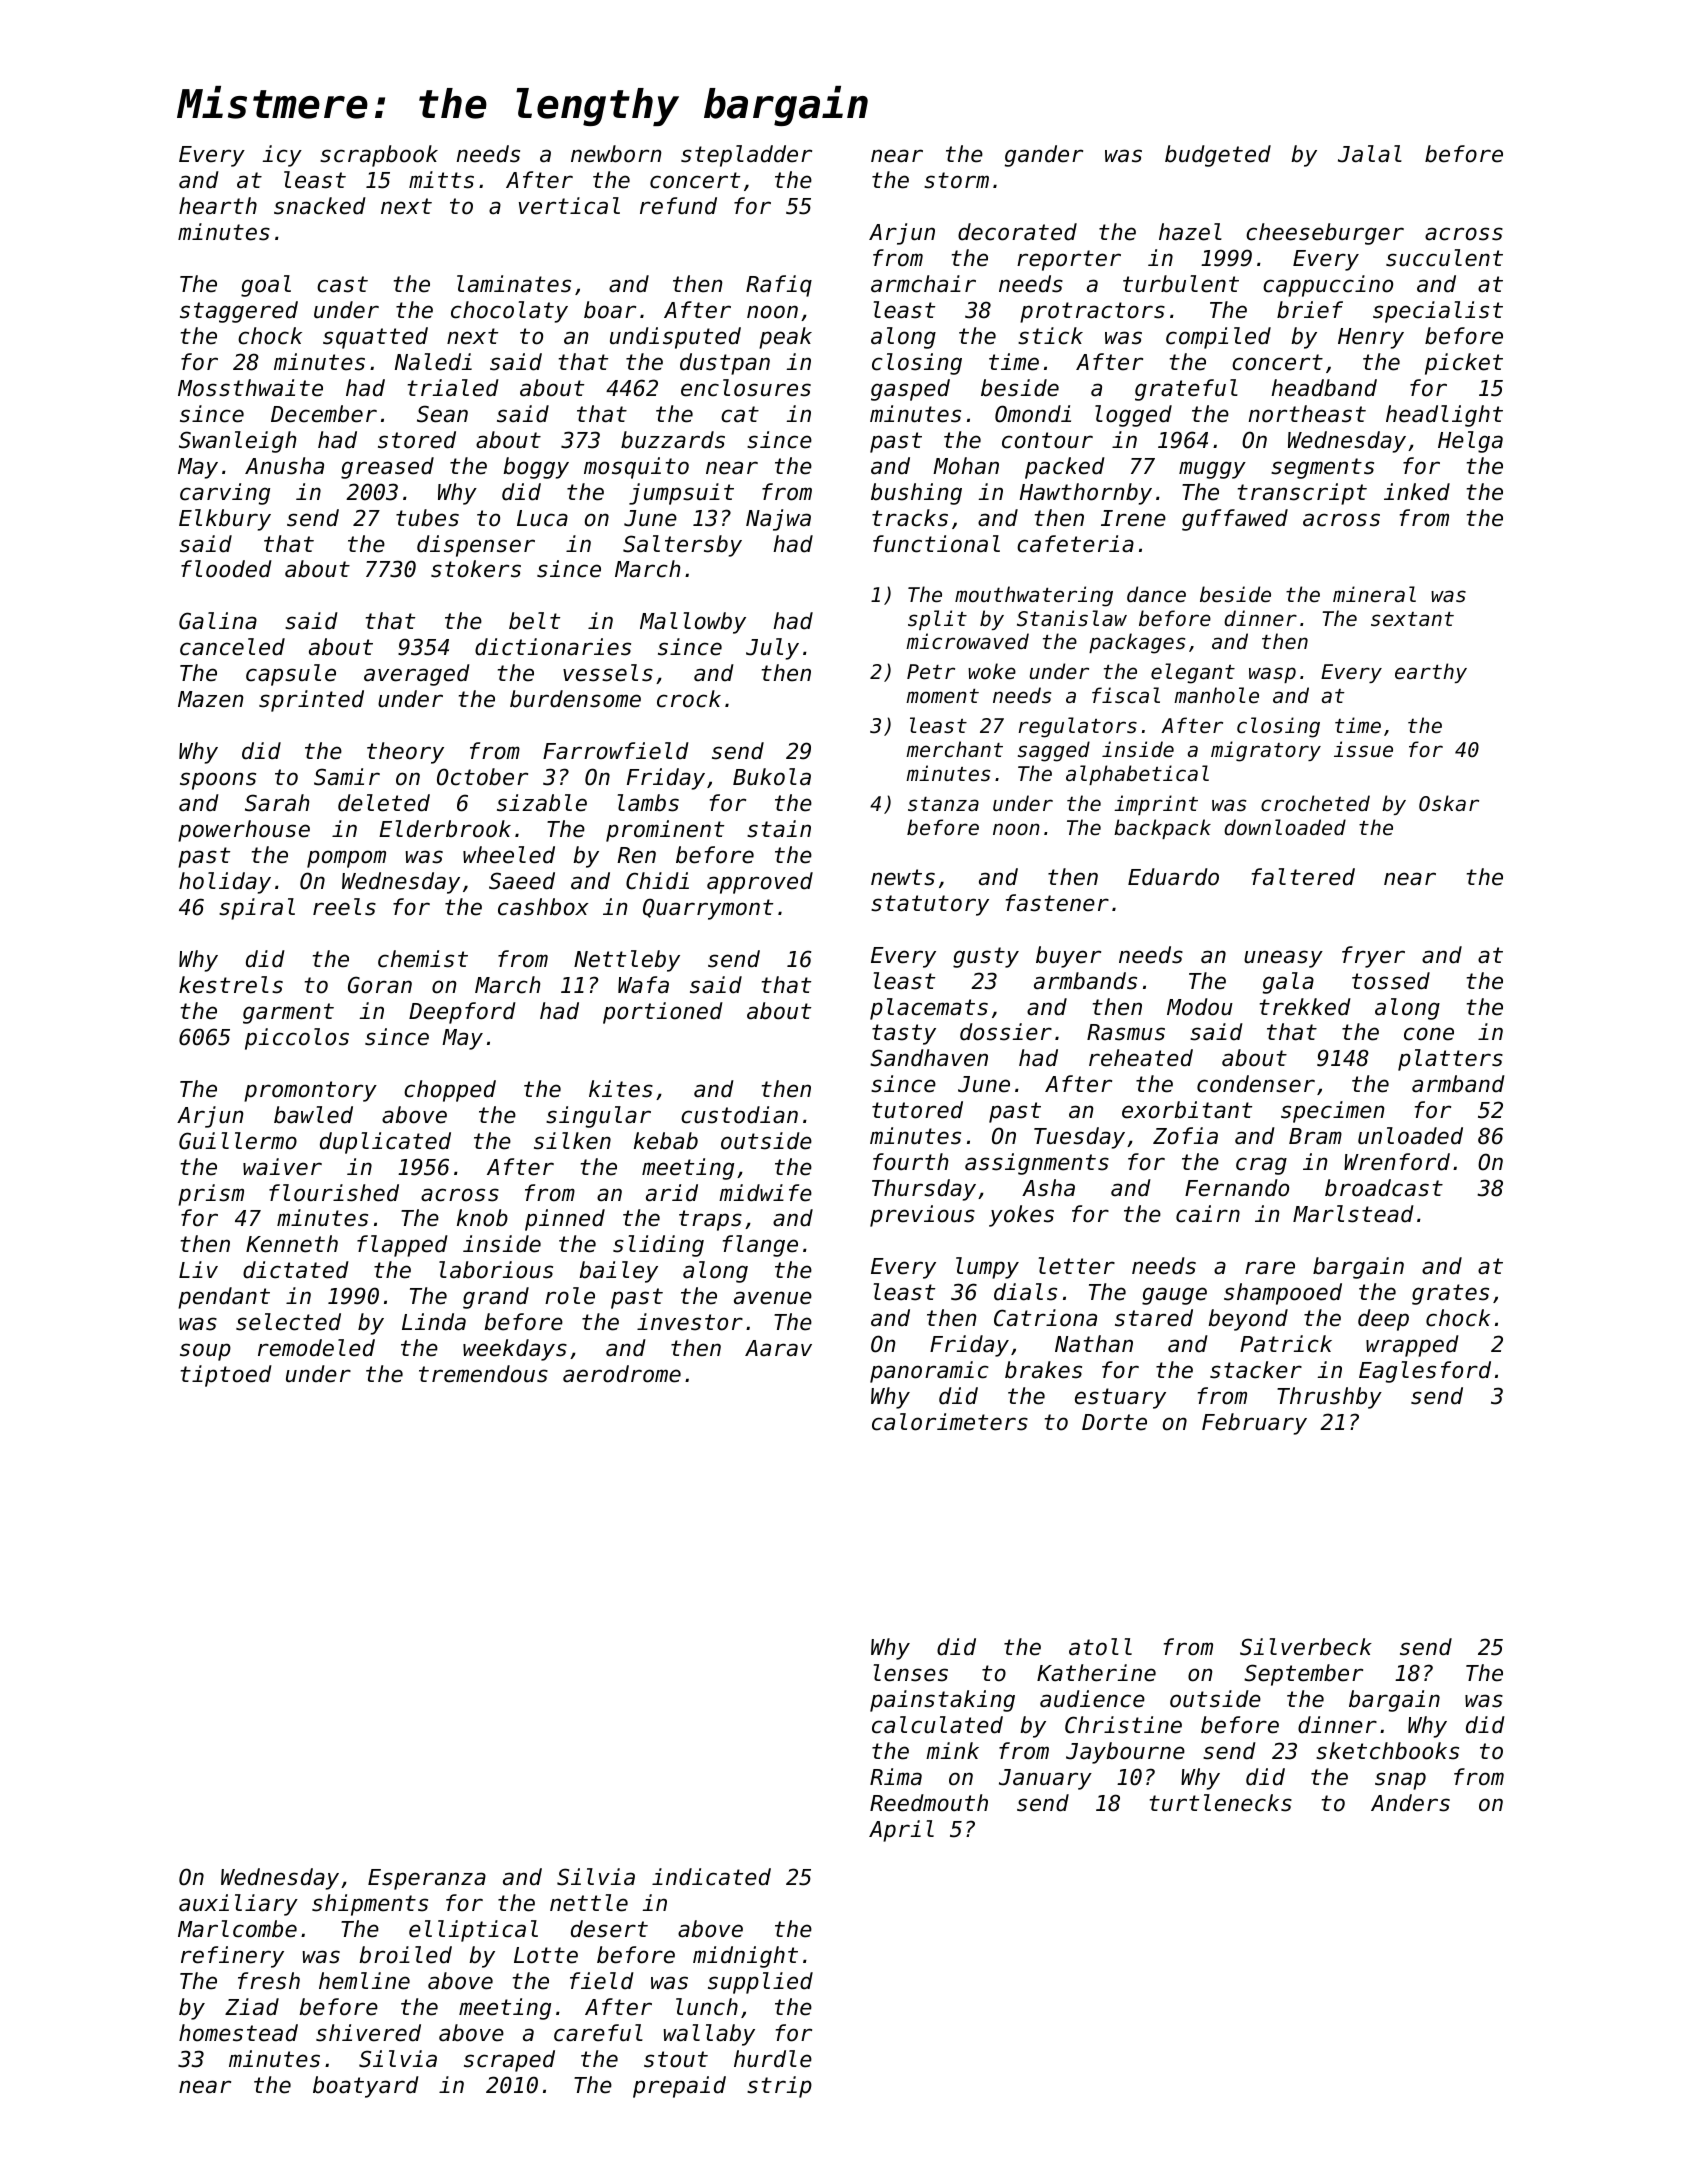 The height and width of the screenshot is (2178, 1683). Describe the element at coordinates (1218, 156) in the screenshot. I see `budgeted` at that location.
